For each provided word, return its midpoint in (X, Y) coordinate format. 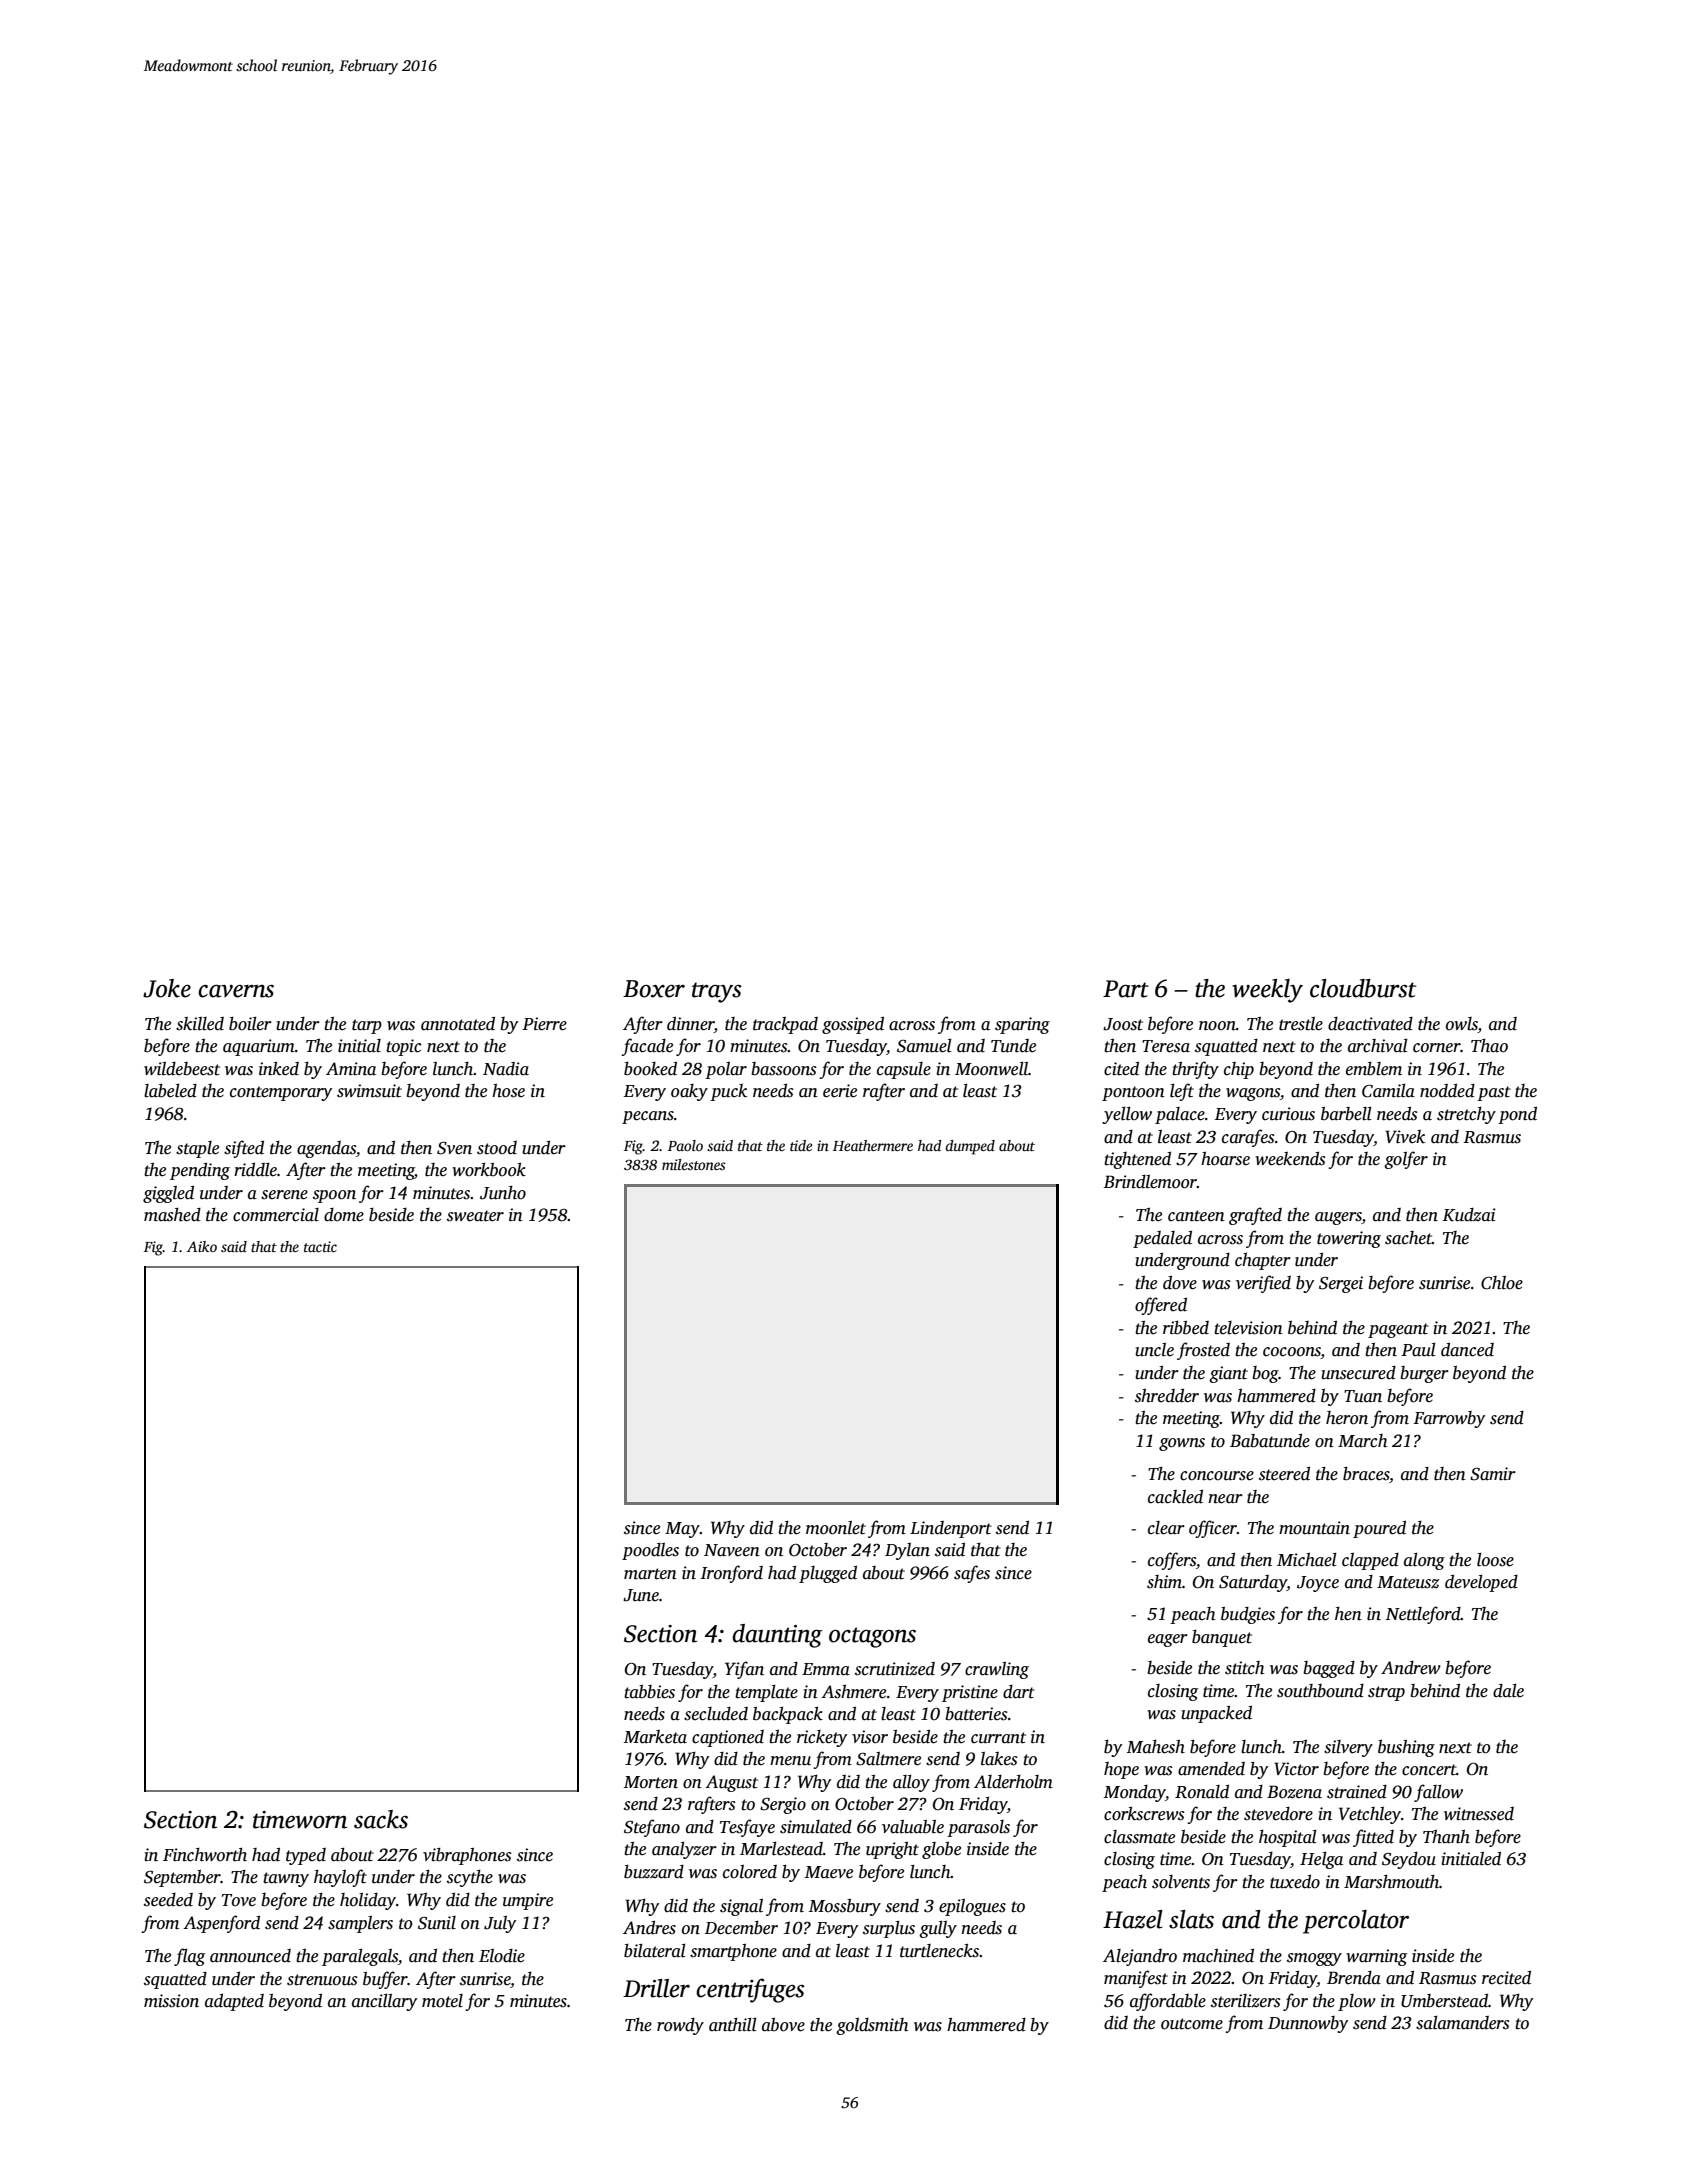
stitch (1244, 1668)
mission (171, 2001)
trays (717, 992)
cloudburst (1363, 988)
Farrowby (1449, 1419)
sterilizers (1245, 2001)
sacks (381, 1819)
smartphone (733, 1952)
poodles (650, 1551)
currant (998, 1738)
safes (972, 1574)
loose (1495, 1560)
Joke (167, 988)
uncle (1154, 1350)
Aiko (202, 1246)
